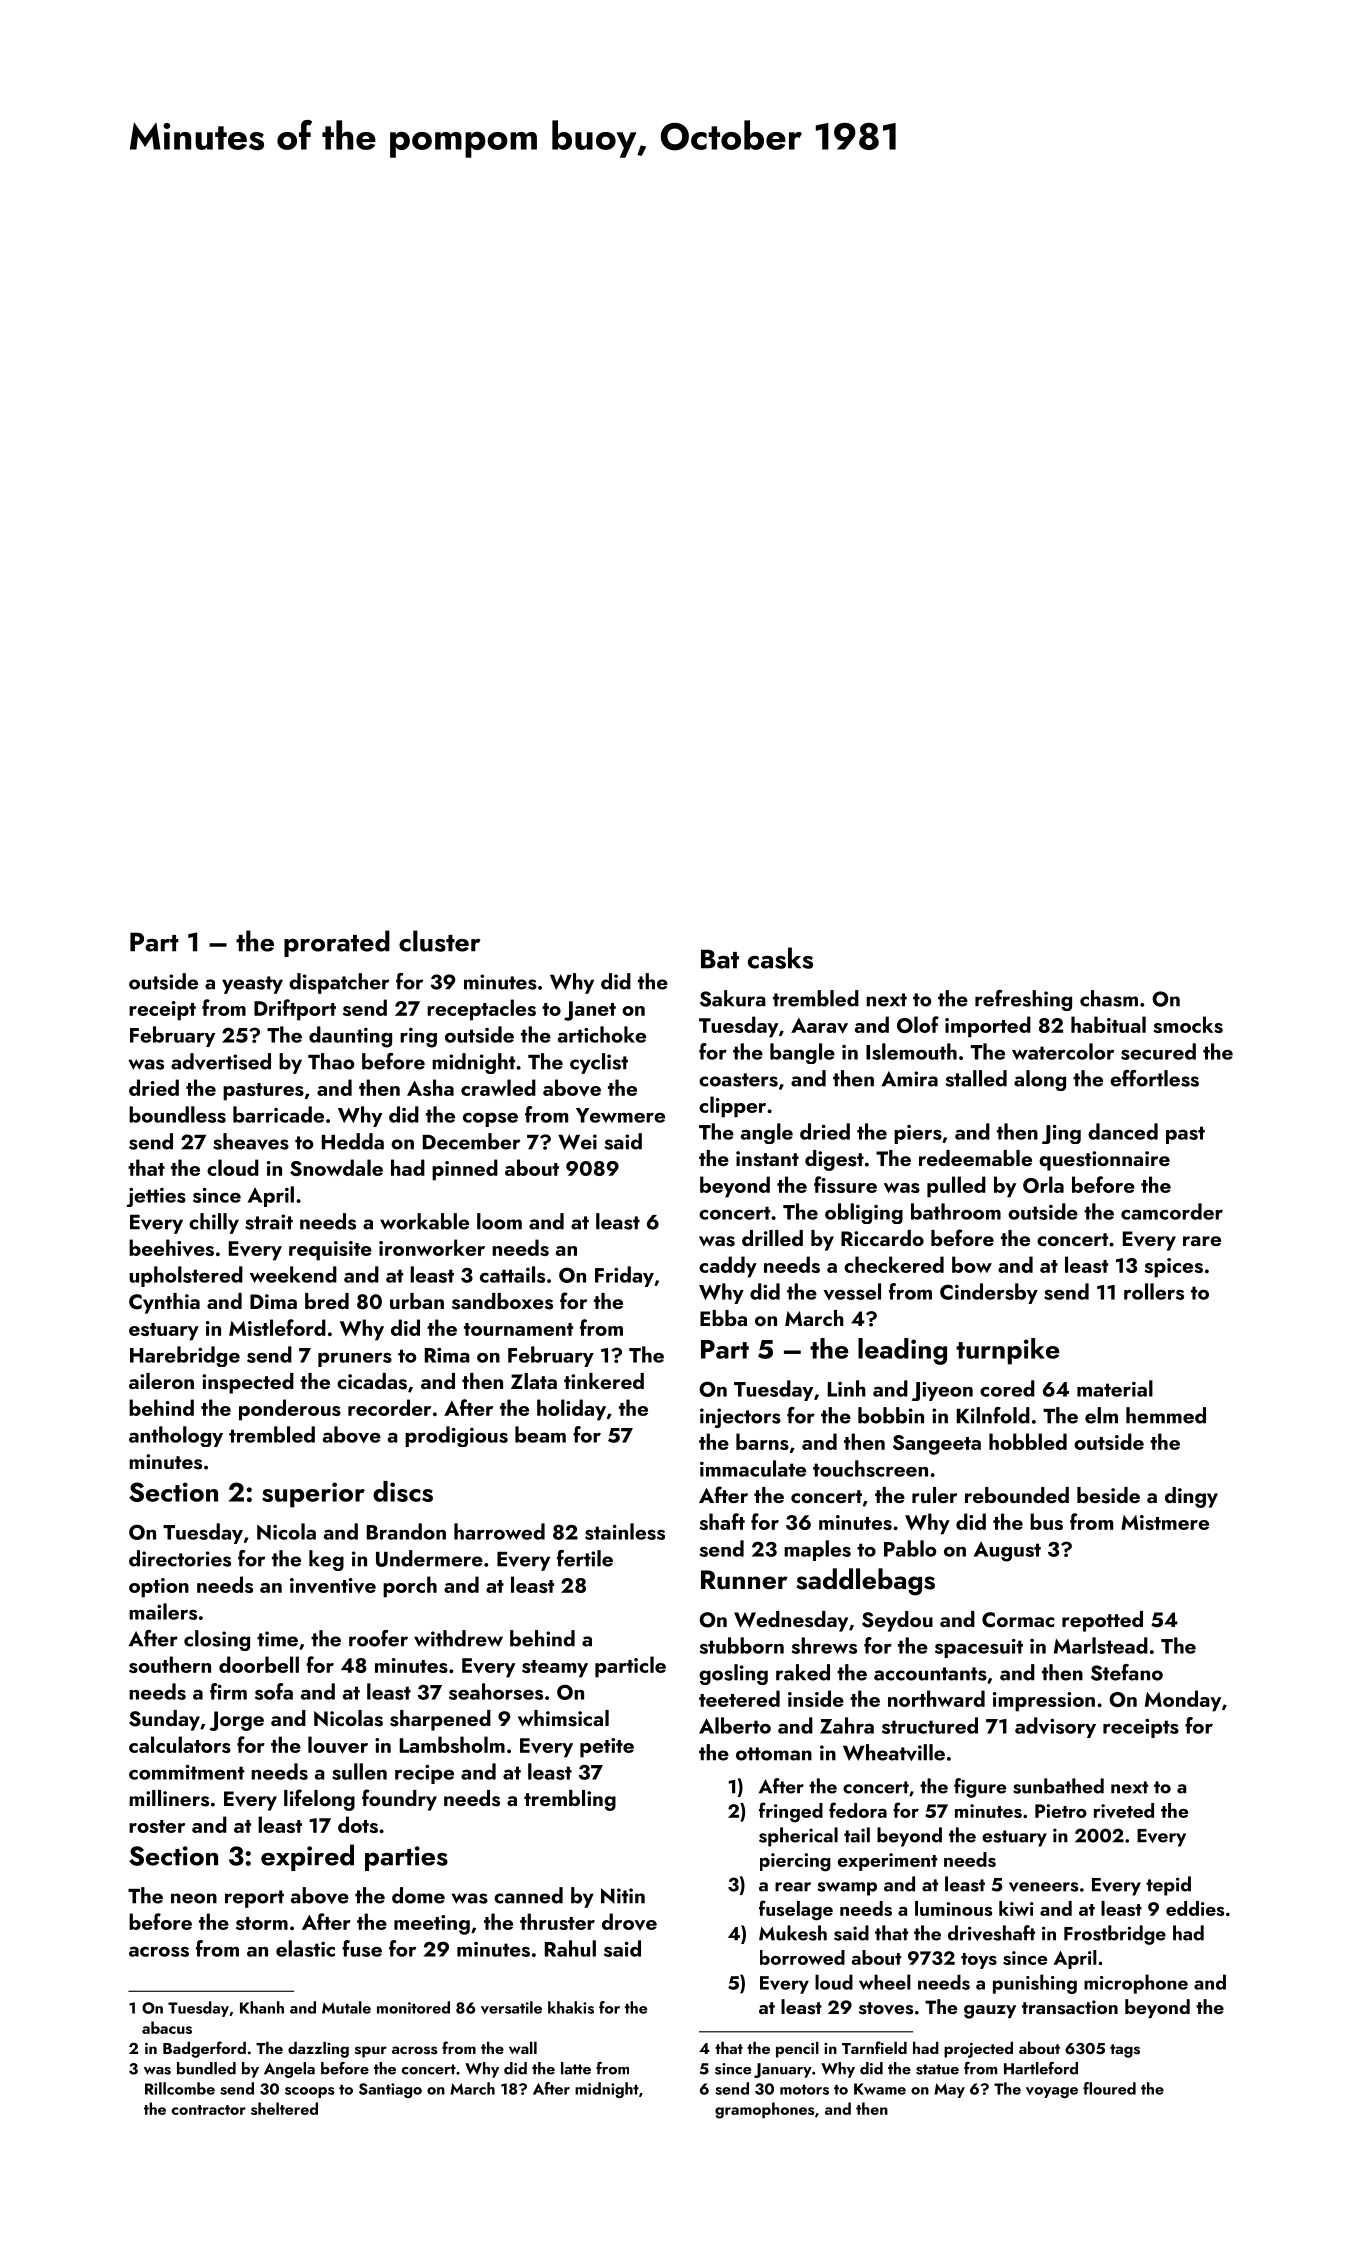 Image resolution: width=1367 pixels, height=2252 pixels. Describe the element at coordinates (1102, 1621) in the screenshot. I see `repotted` at that location.
